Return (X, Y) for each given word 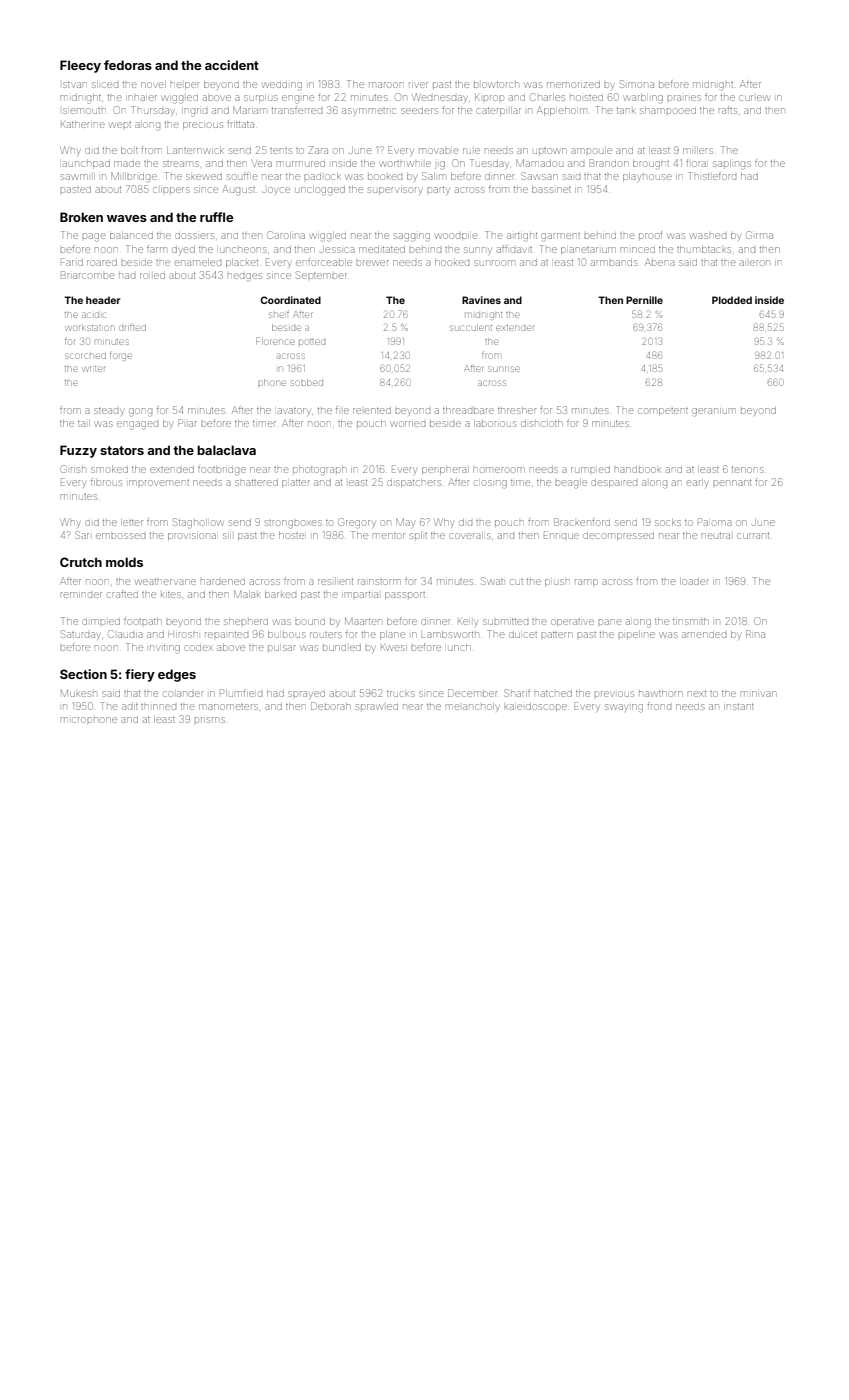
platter (296, 484)
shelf (279, 314)
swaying (624, 708)
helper (185, 86)
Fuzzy (78, 451)
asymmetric (369, 112)
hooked (452, 262)
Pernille (644, 300)
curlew (754, 98)
